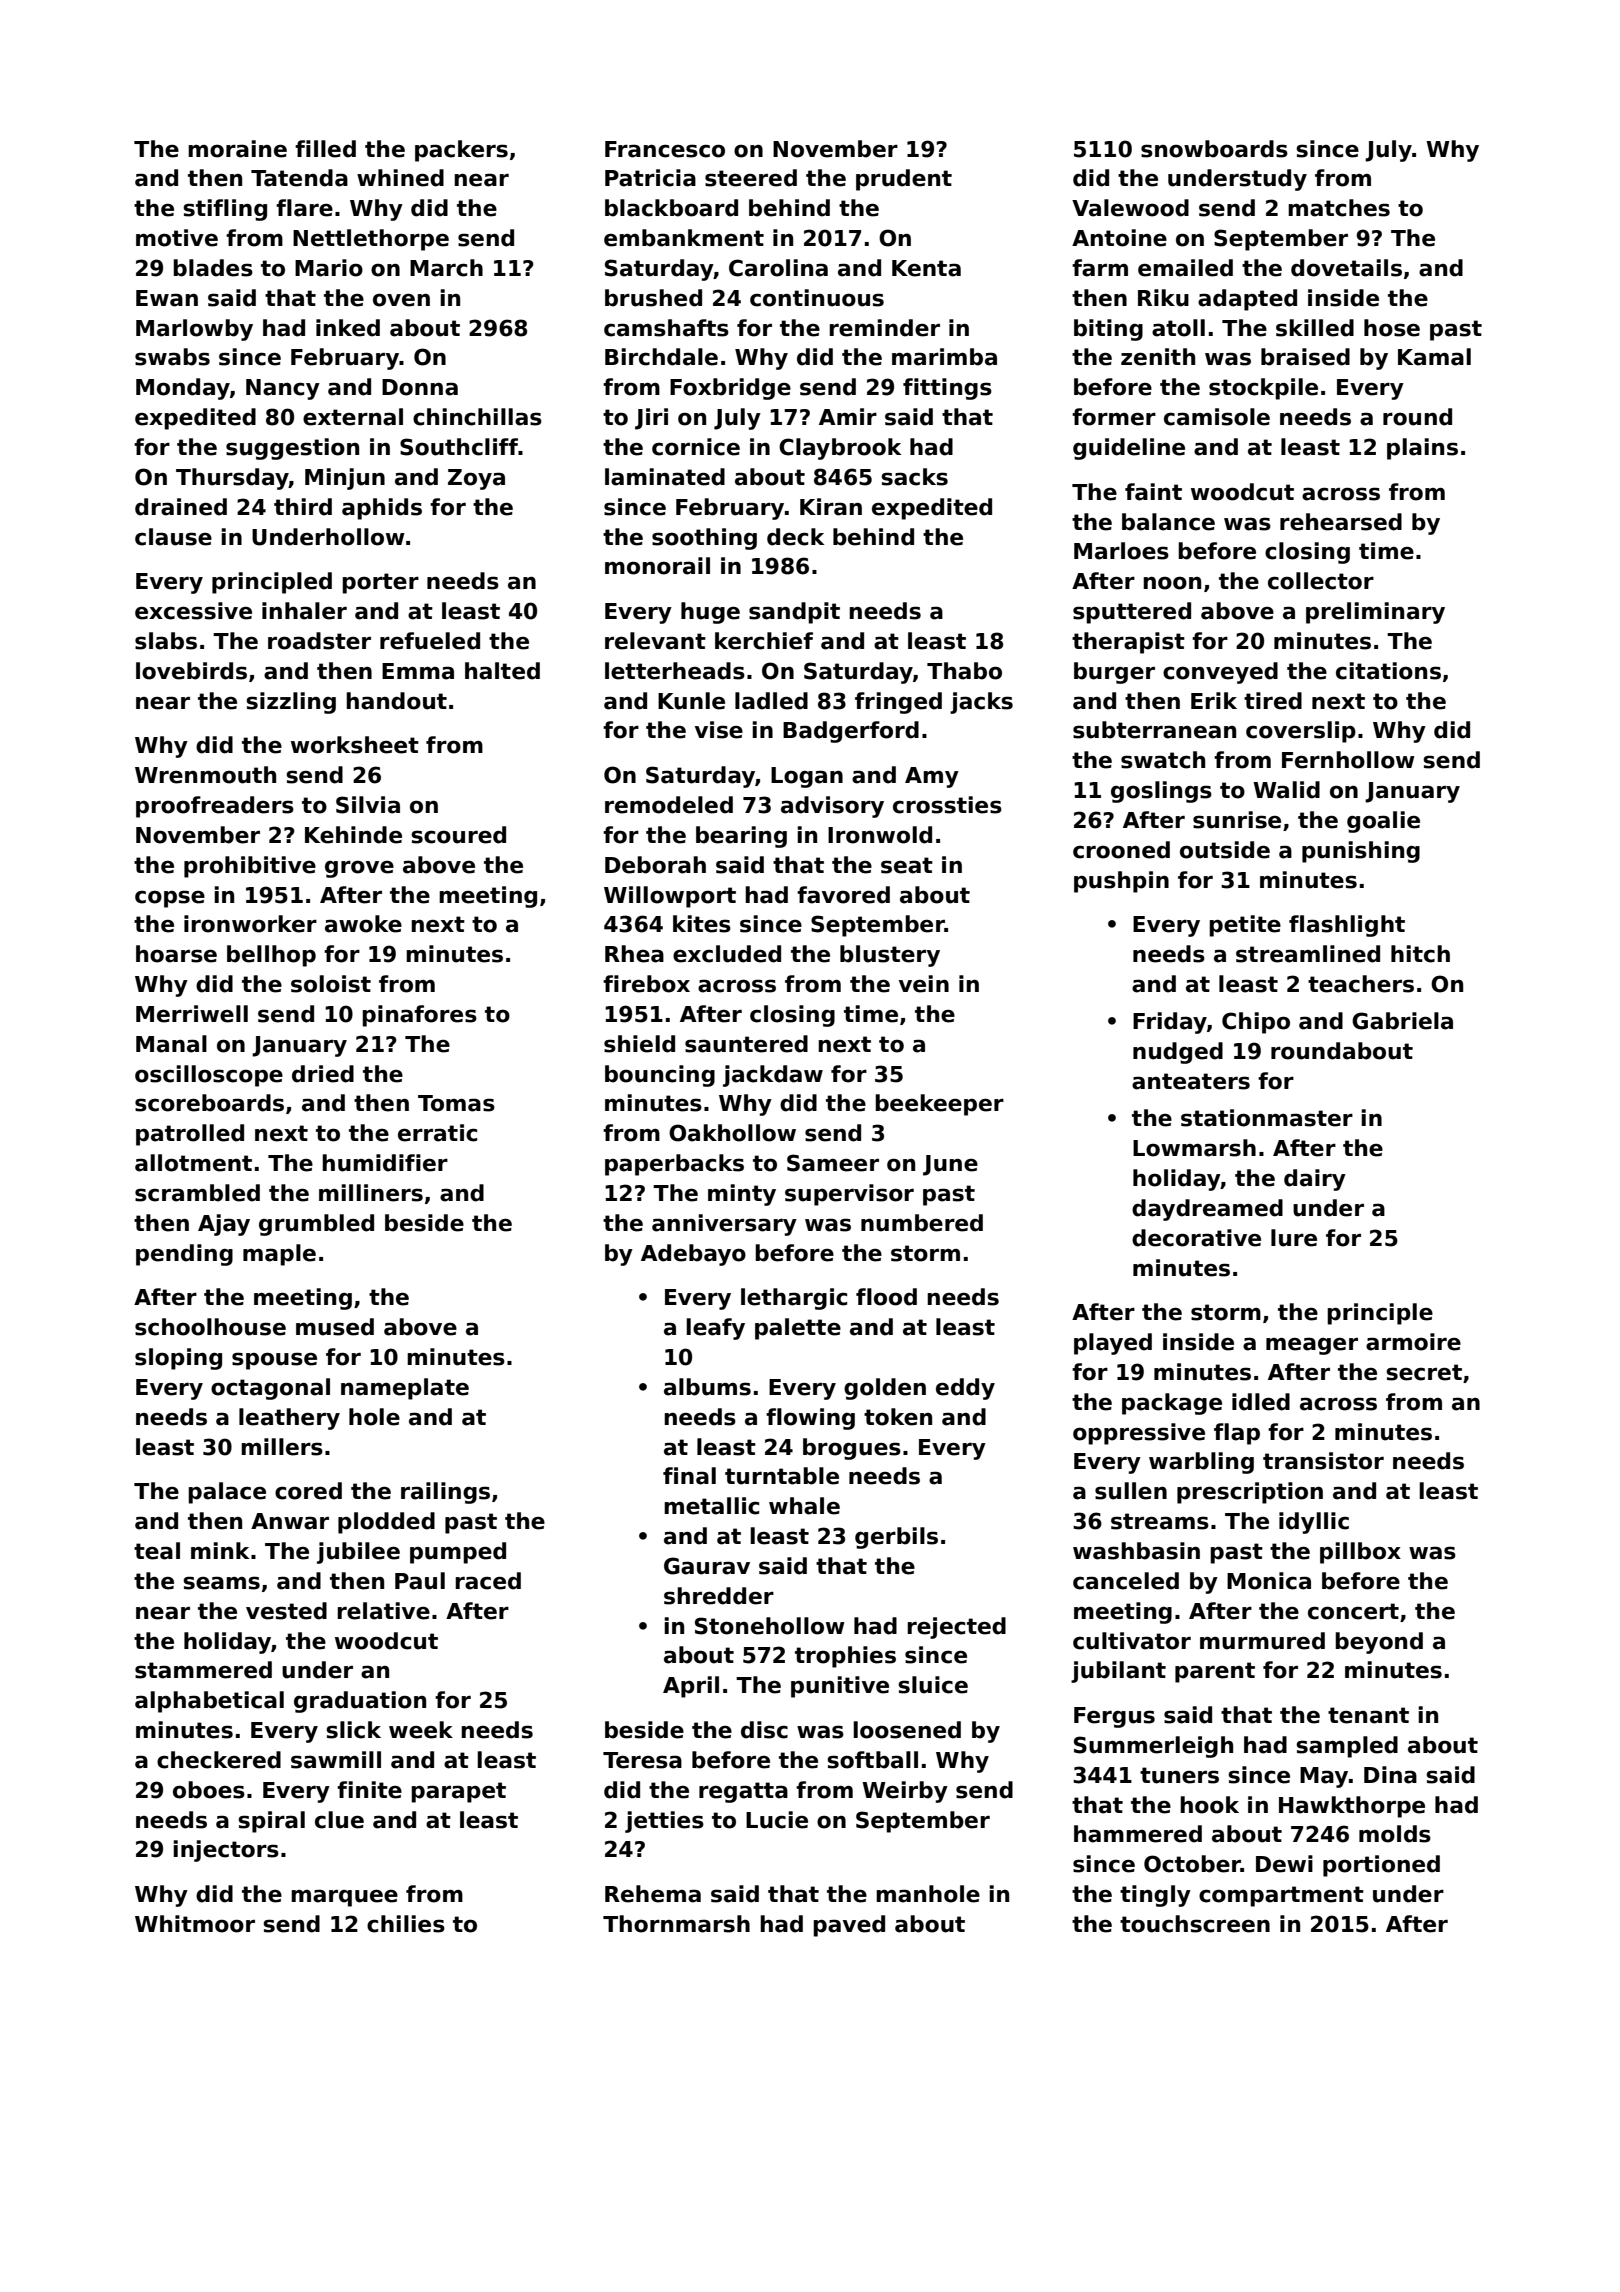 This image has height=2292, width=1620. What do you see at coordinates (1214, 149) in the image?
I see `snowboards` at bounding box center [1214, 149].
